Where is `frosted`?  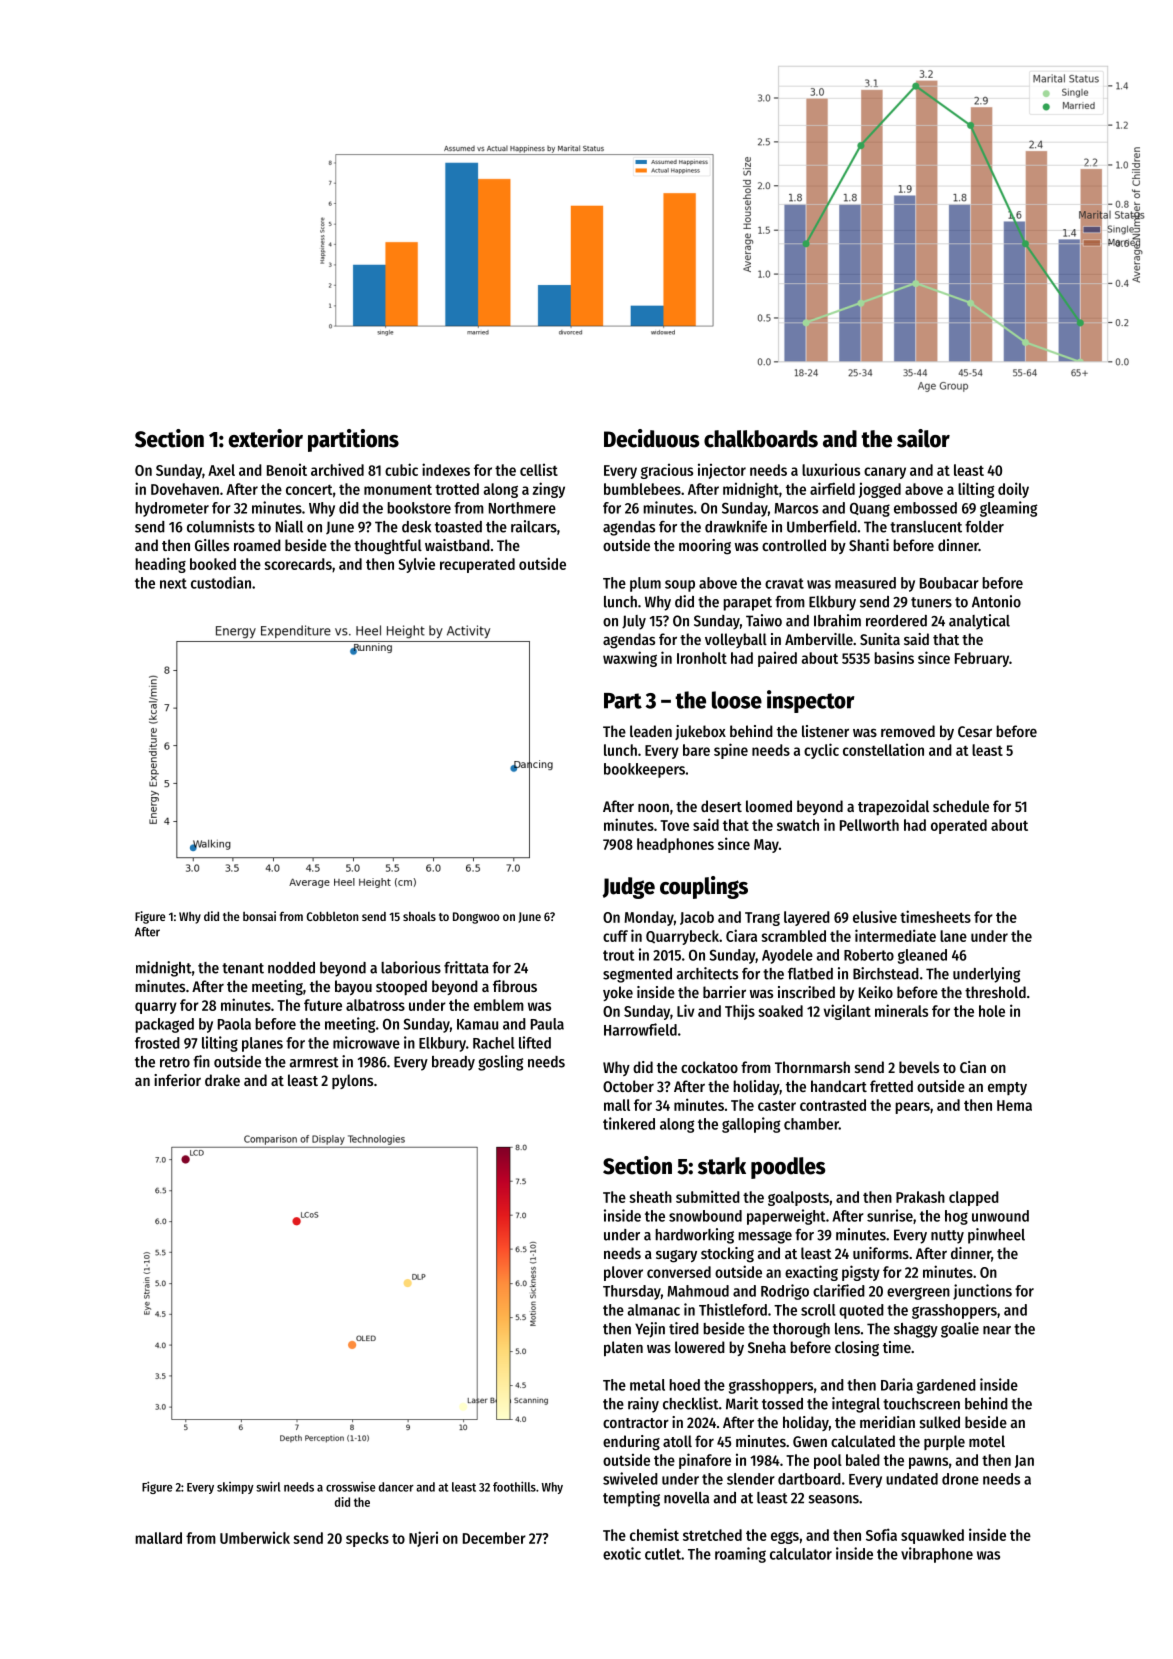
frosted is located at coordinates (157, 1043).
